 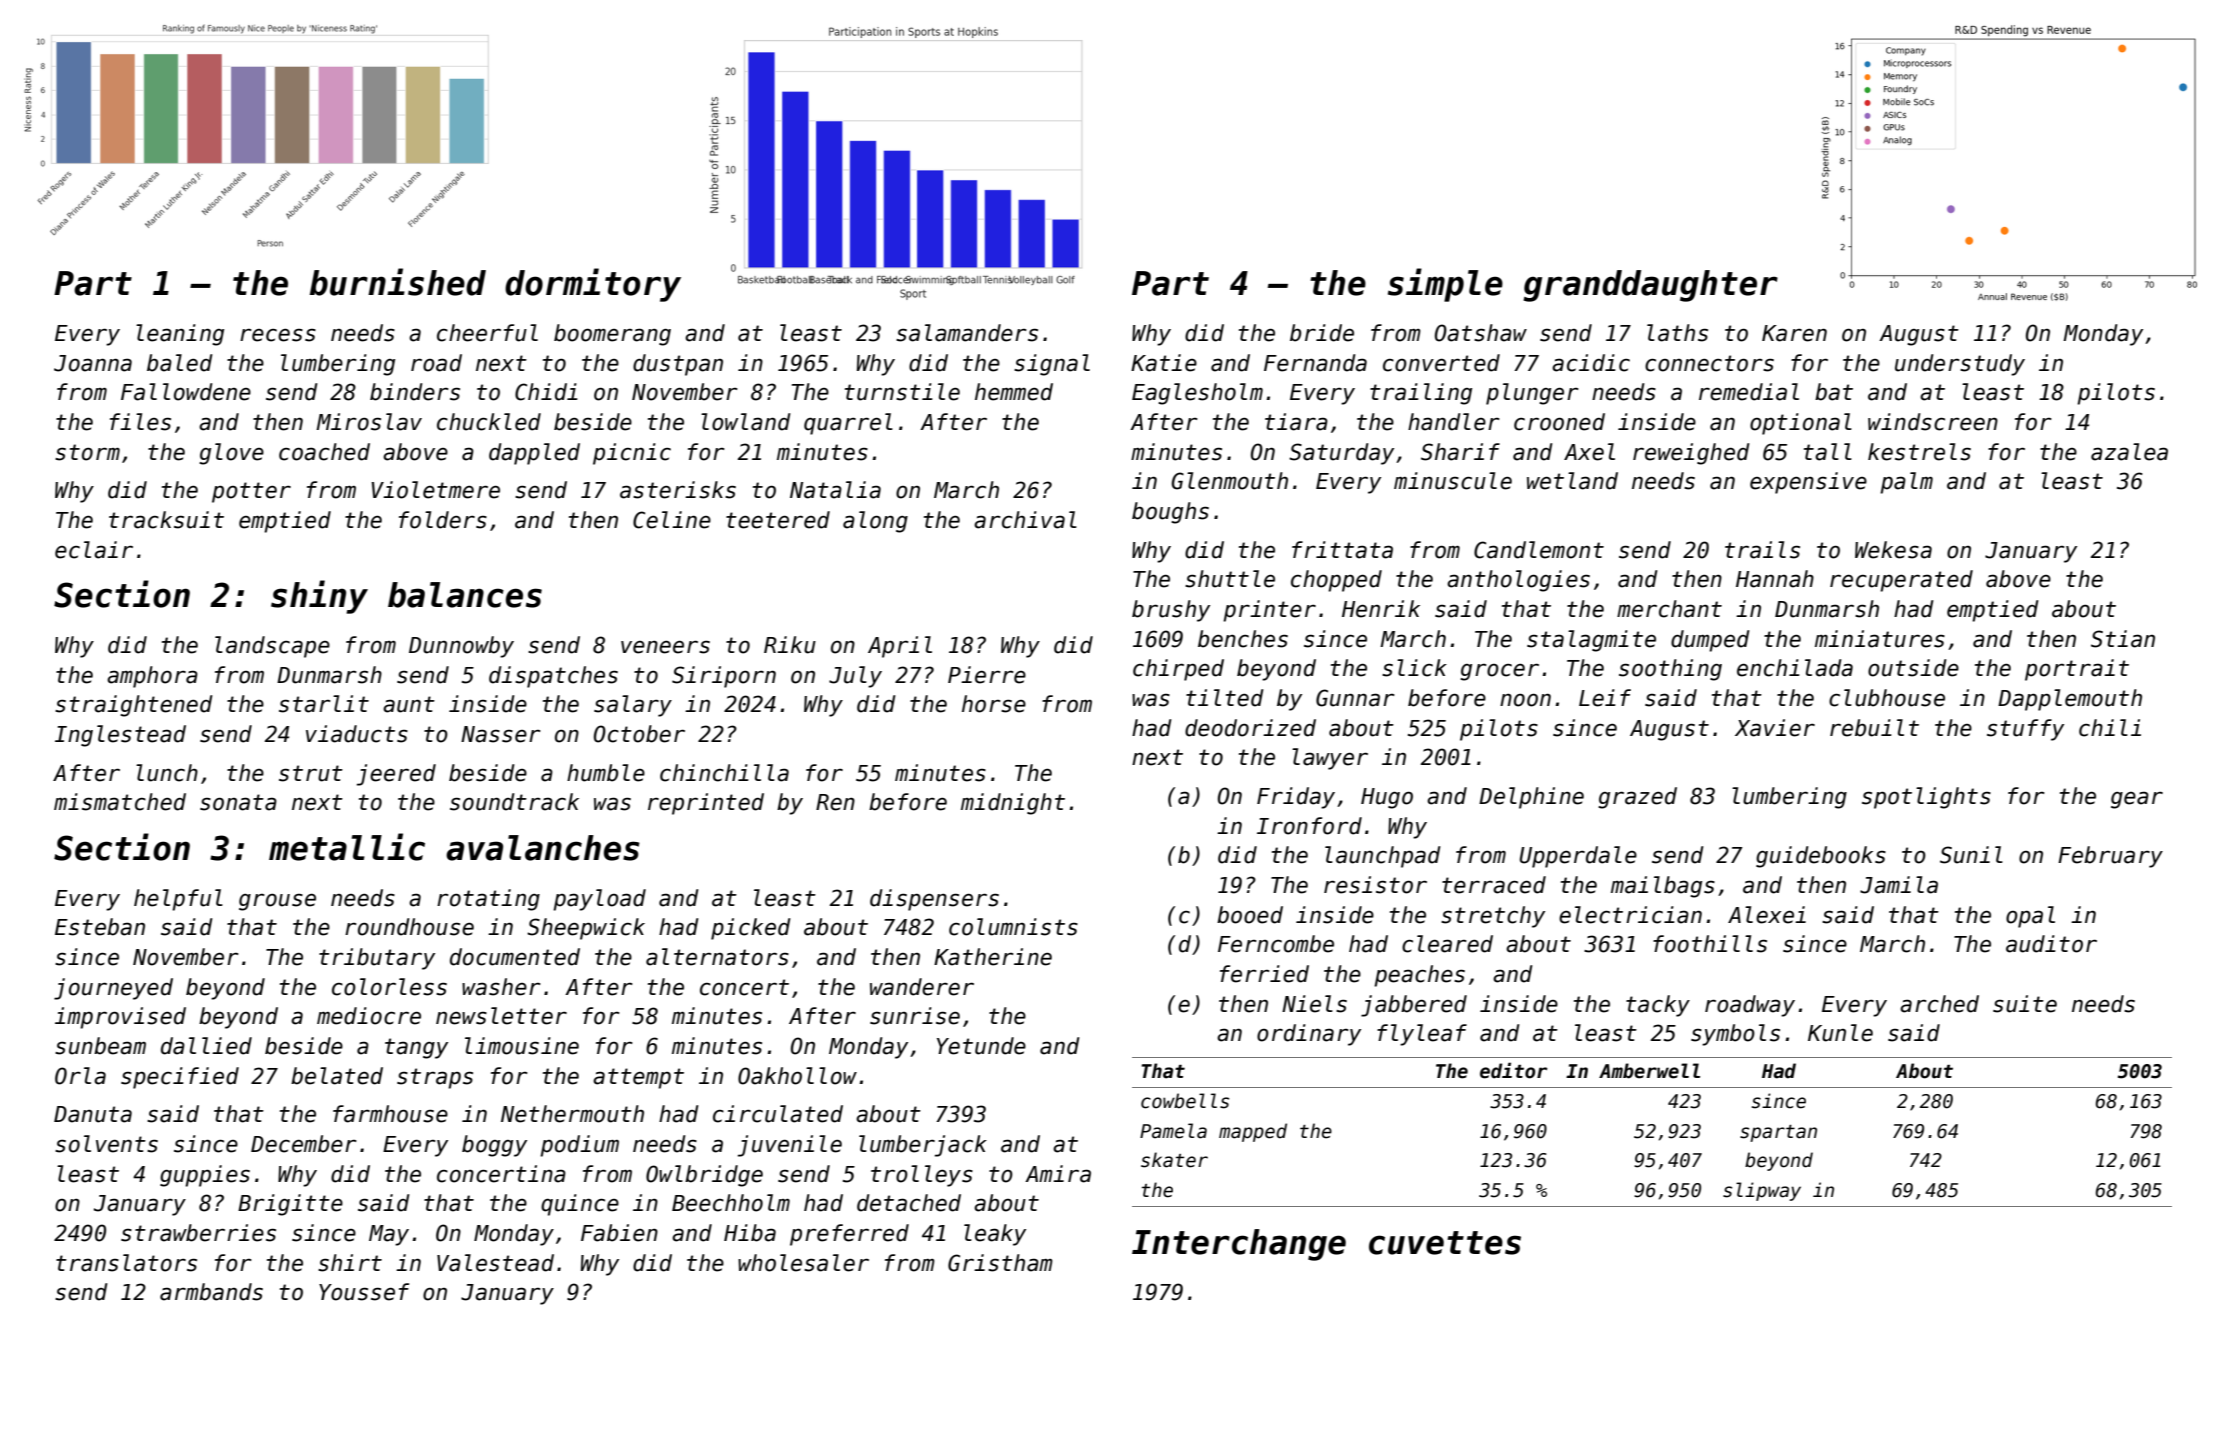 I want to click on Candlemont, so click(x=1539, y=550).
